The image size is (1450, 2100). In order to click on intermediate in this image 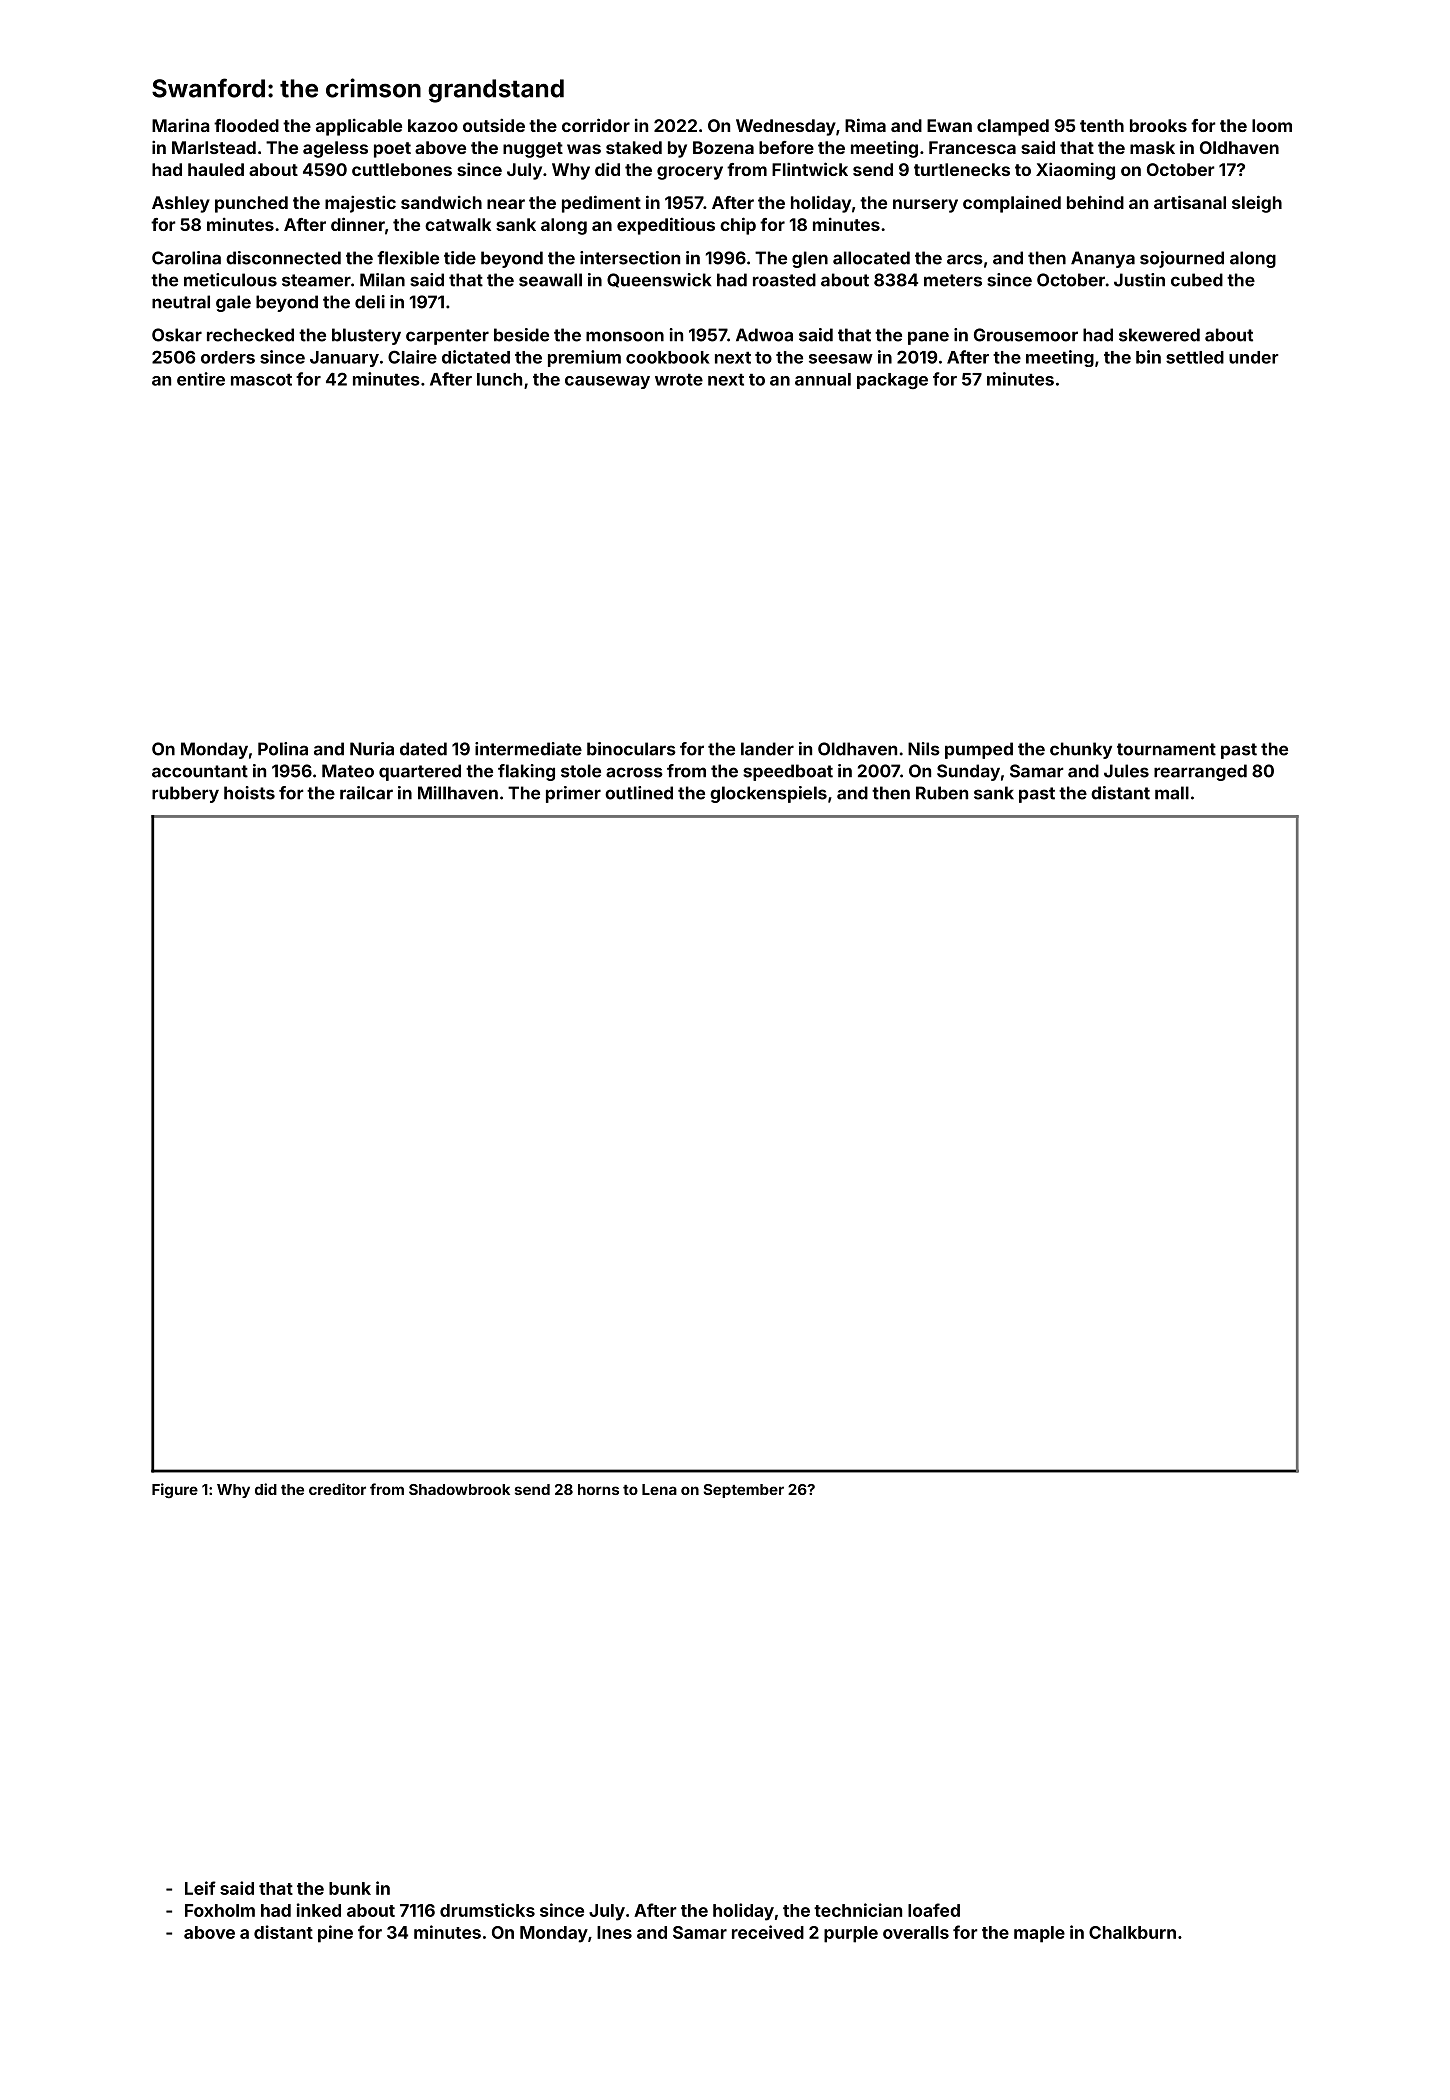, I will do `click(528, 749)`.
